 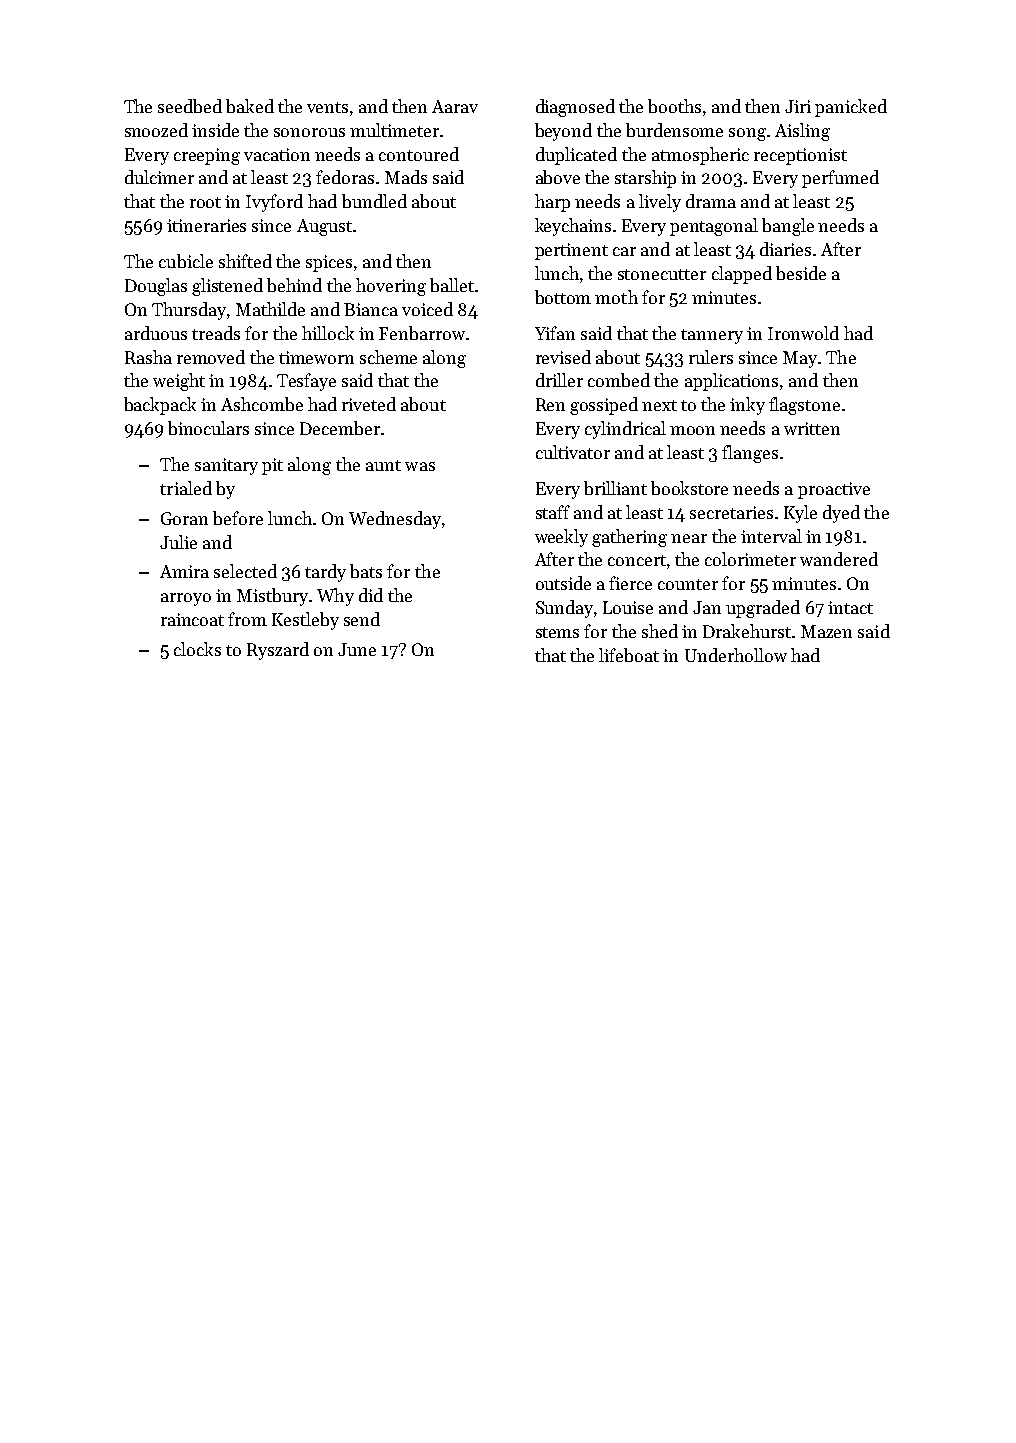 What do you see at coordinates (455, 106) in the document?
I see `Aarav` at bounding box center [455, 106].
